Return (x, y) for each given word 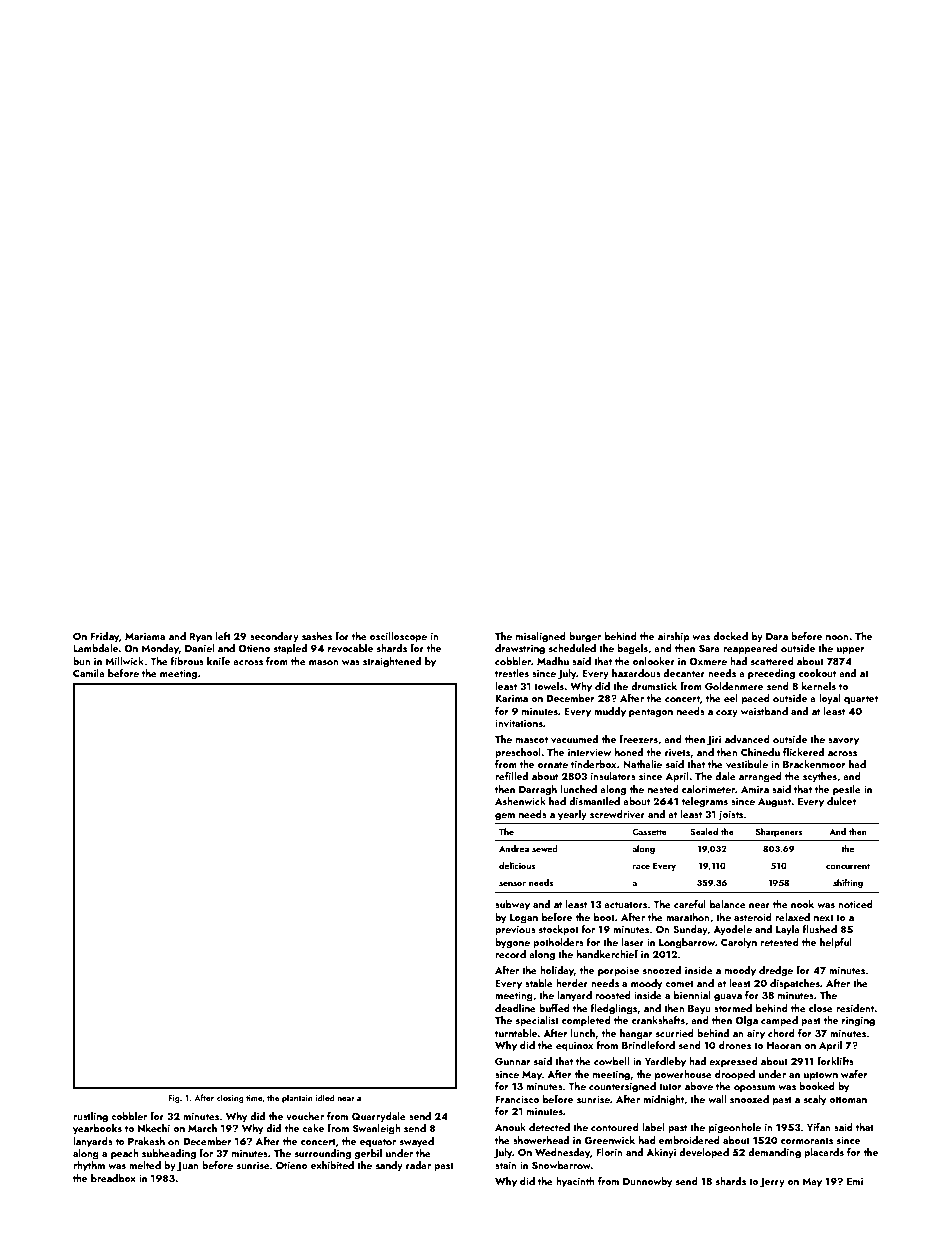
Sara (709, 648)
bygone (512, 943)
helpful (836, 943)
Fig (174, 1099)
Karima (511, 698)
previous (515, 930)
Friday (104, 637)
